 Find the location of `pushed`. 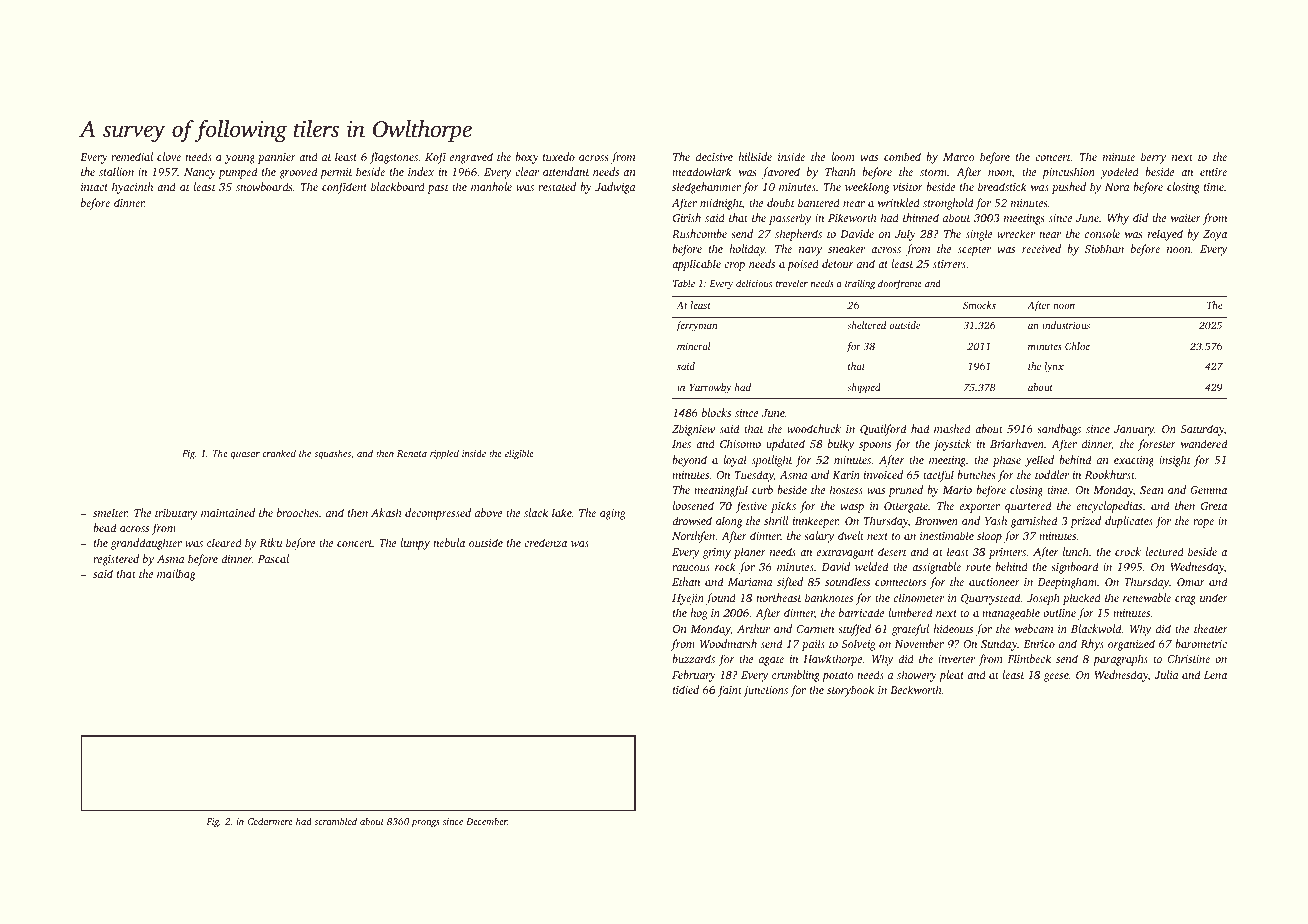

pushed is located at coordinates (1069, 188).
